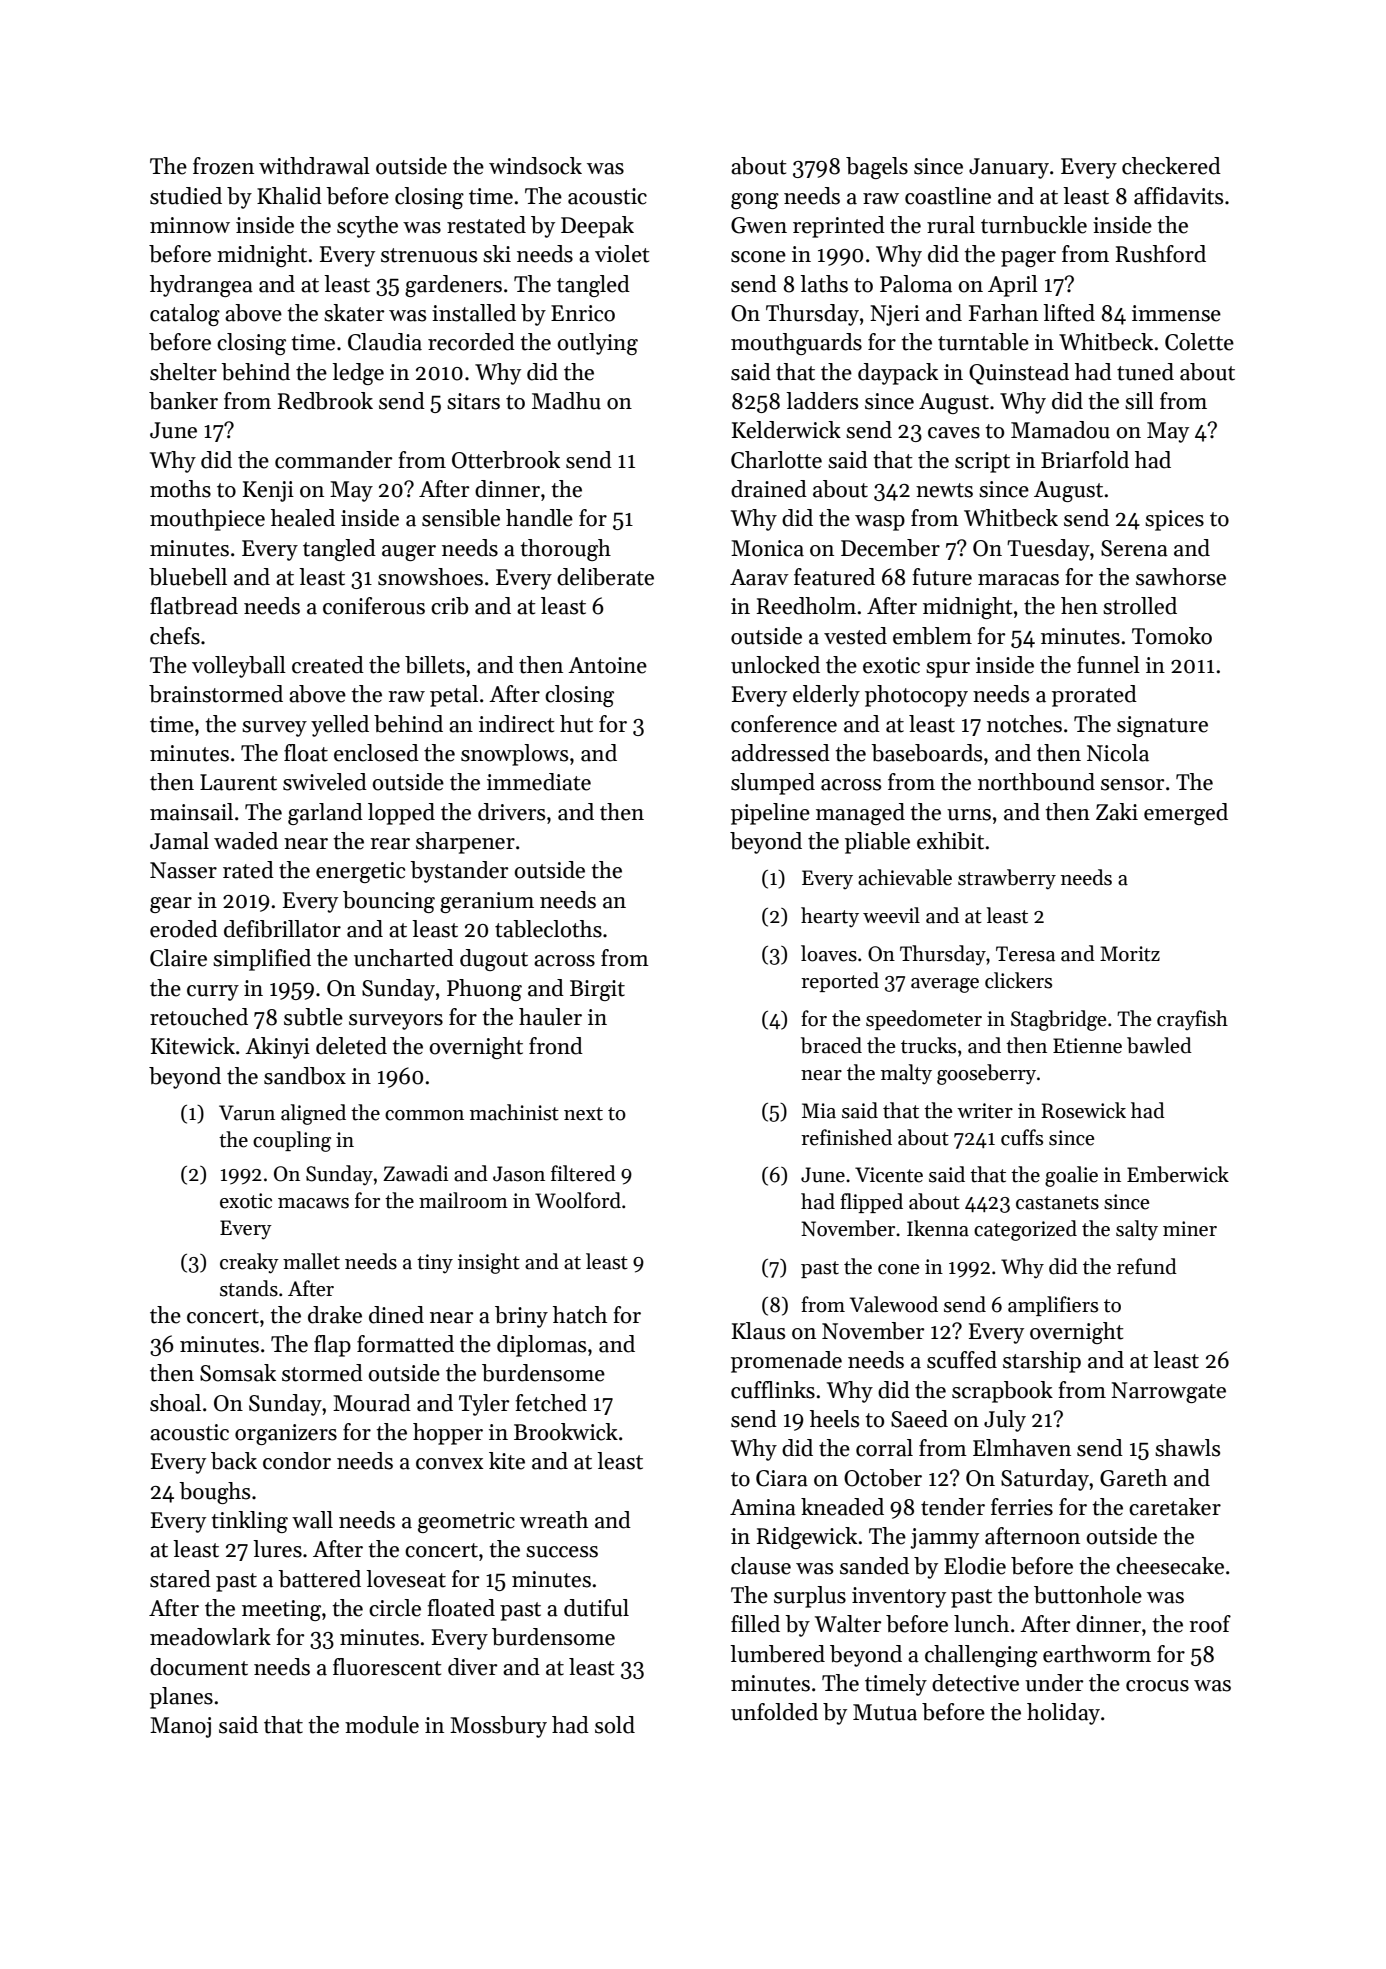 This screenshot has height=1969, width=1386. What do you see at coordinates (1162, 726) in the screenshot?
I see `signature` at bounding box center [1162, 726].
